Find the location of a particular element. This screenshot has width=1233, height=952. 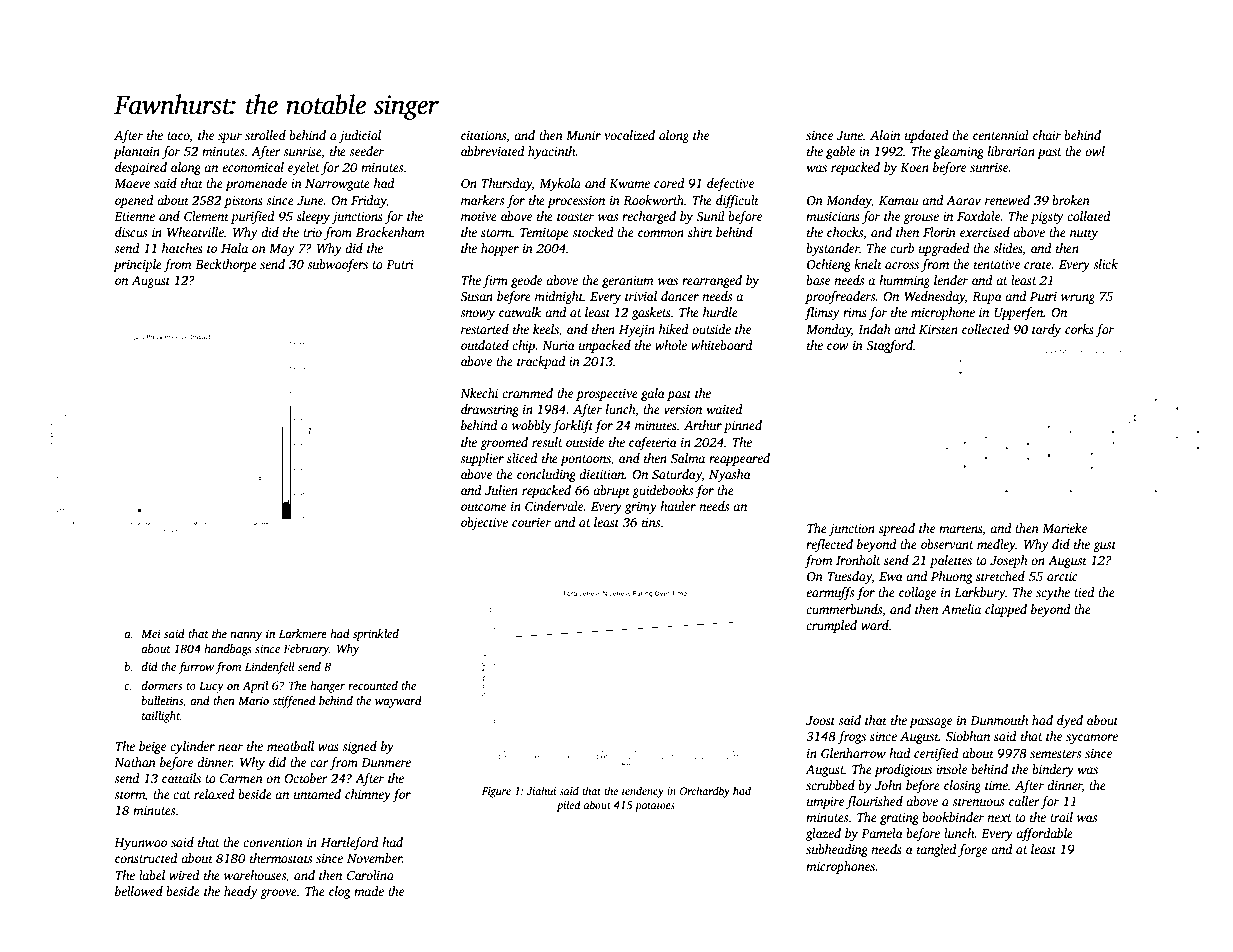

defective is located at coordinates (730, 184).
